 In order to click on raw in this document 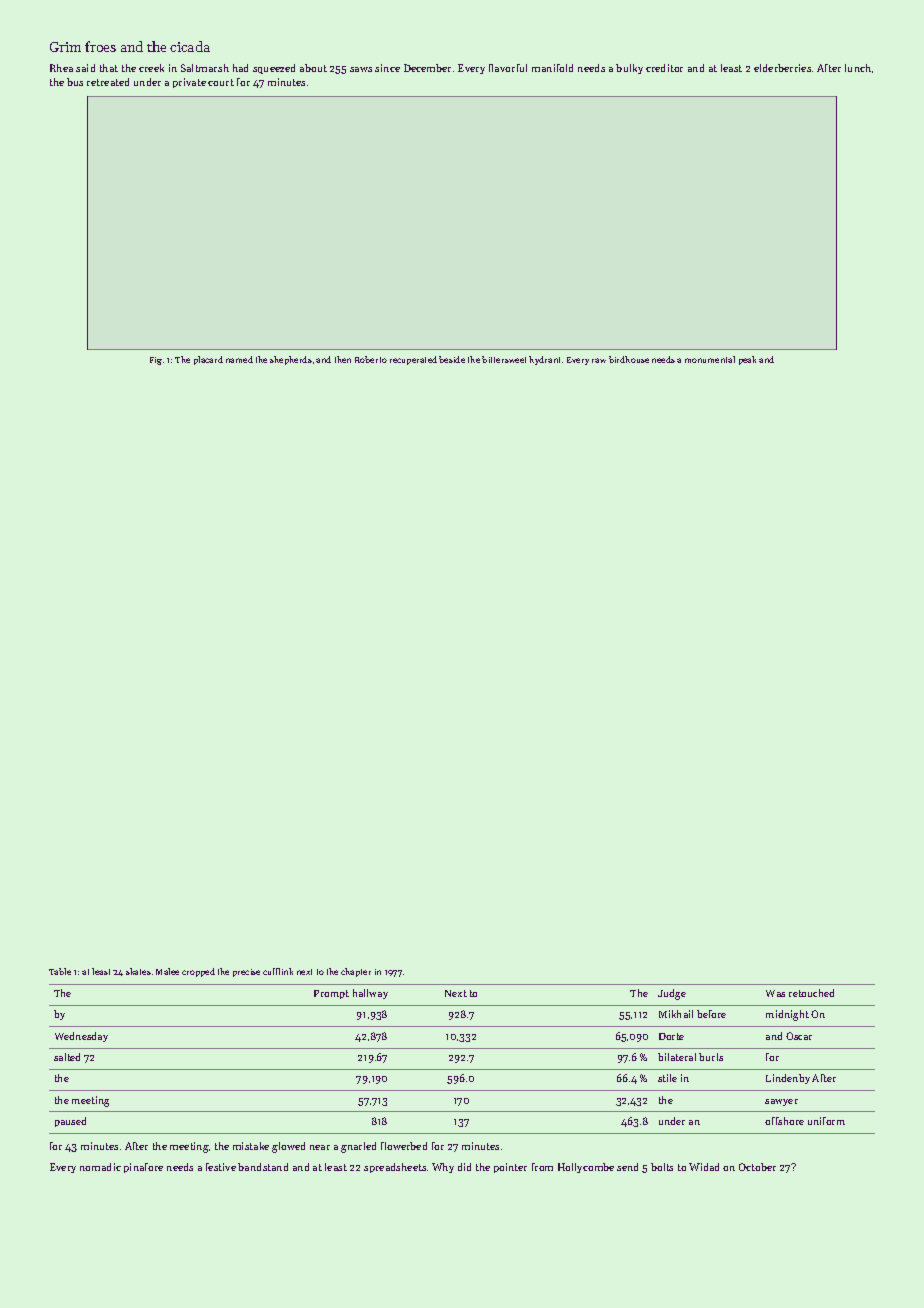, I will do `click(599, 360)`.
